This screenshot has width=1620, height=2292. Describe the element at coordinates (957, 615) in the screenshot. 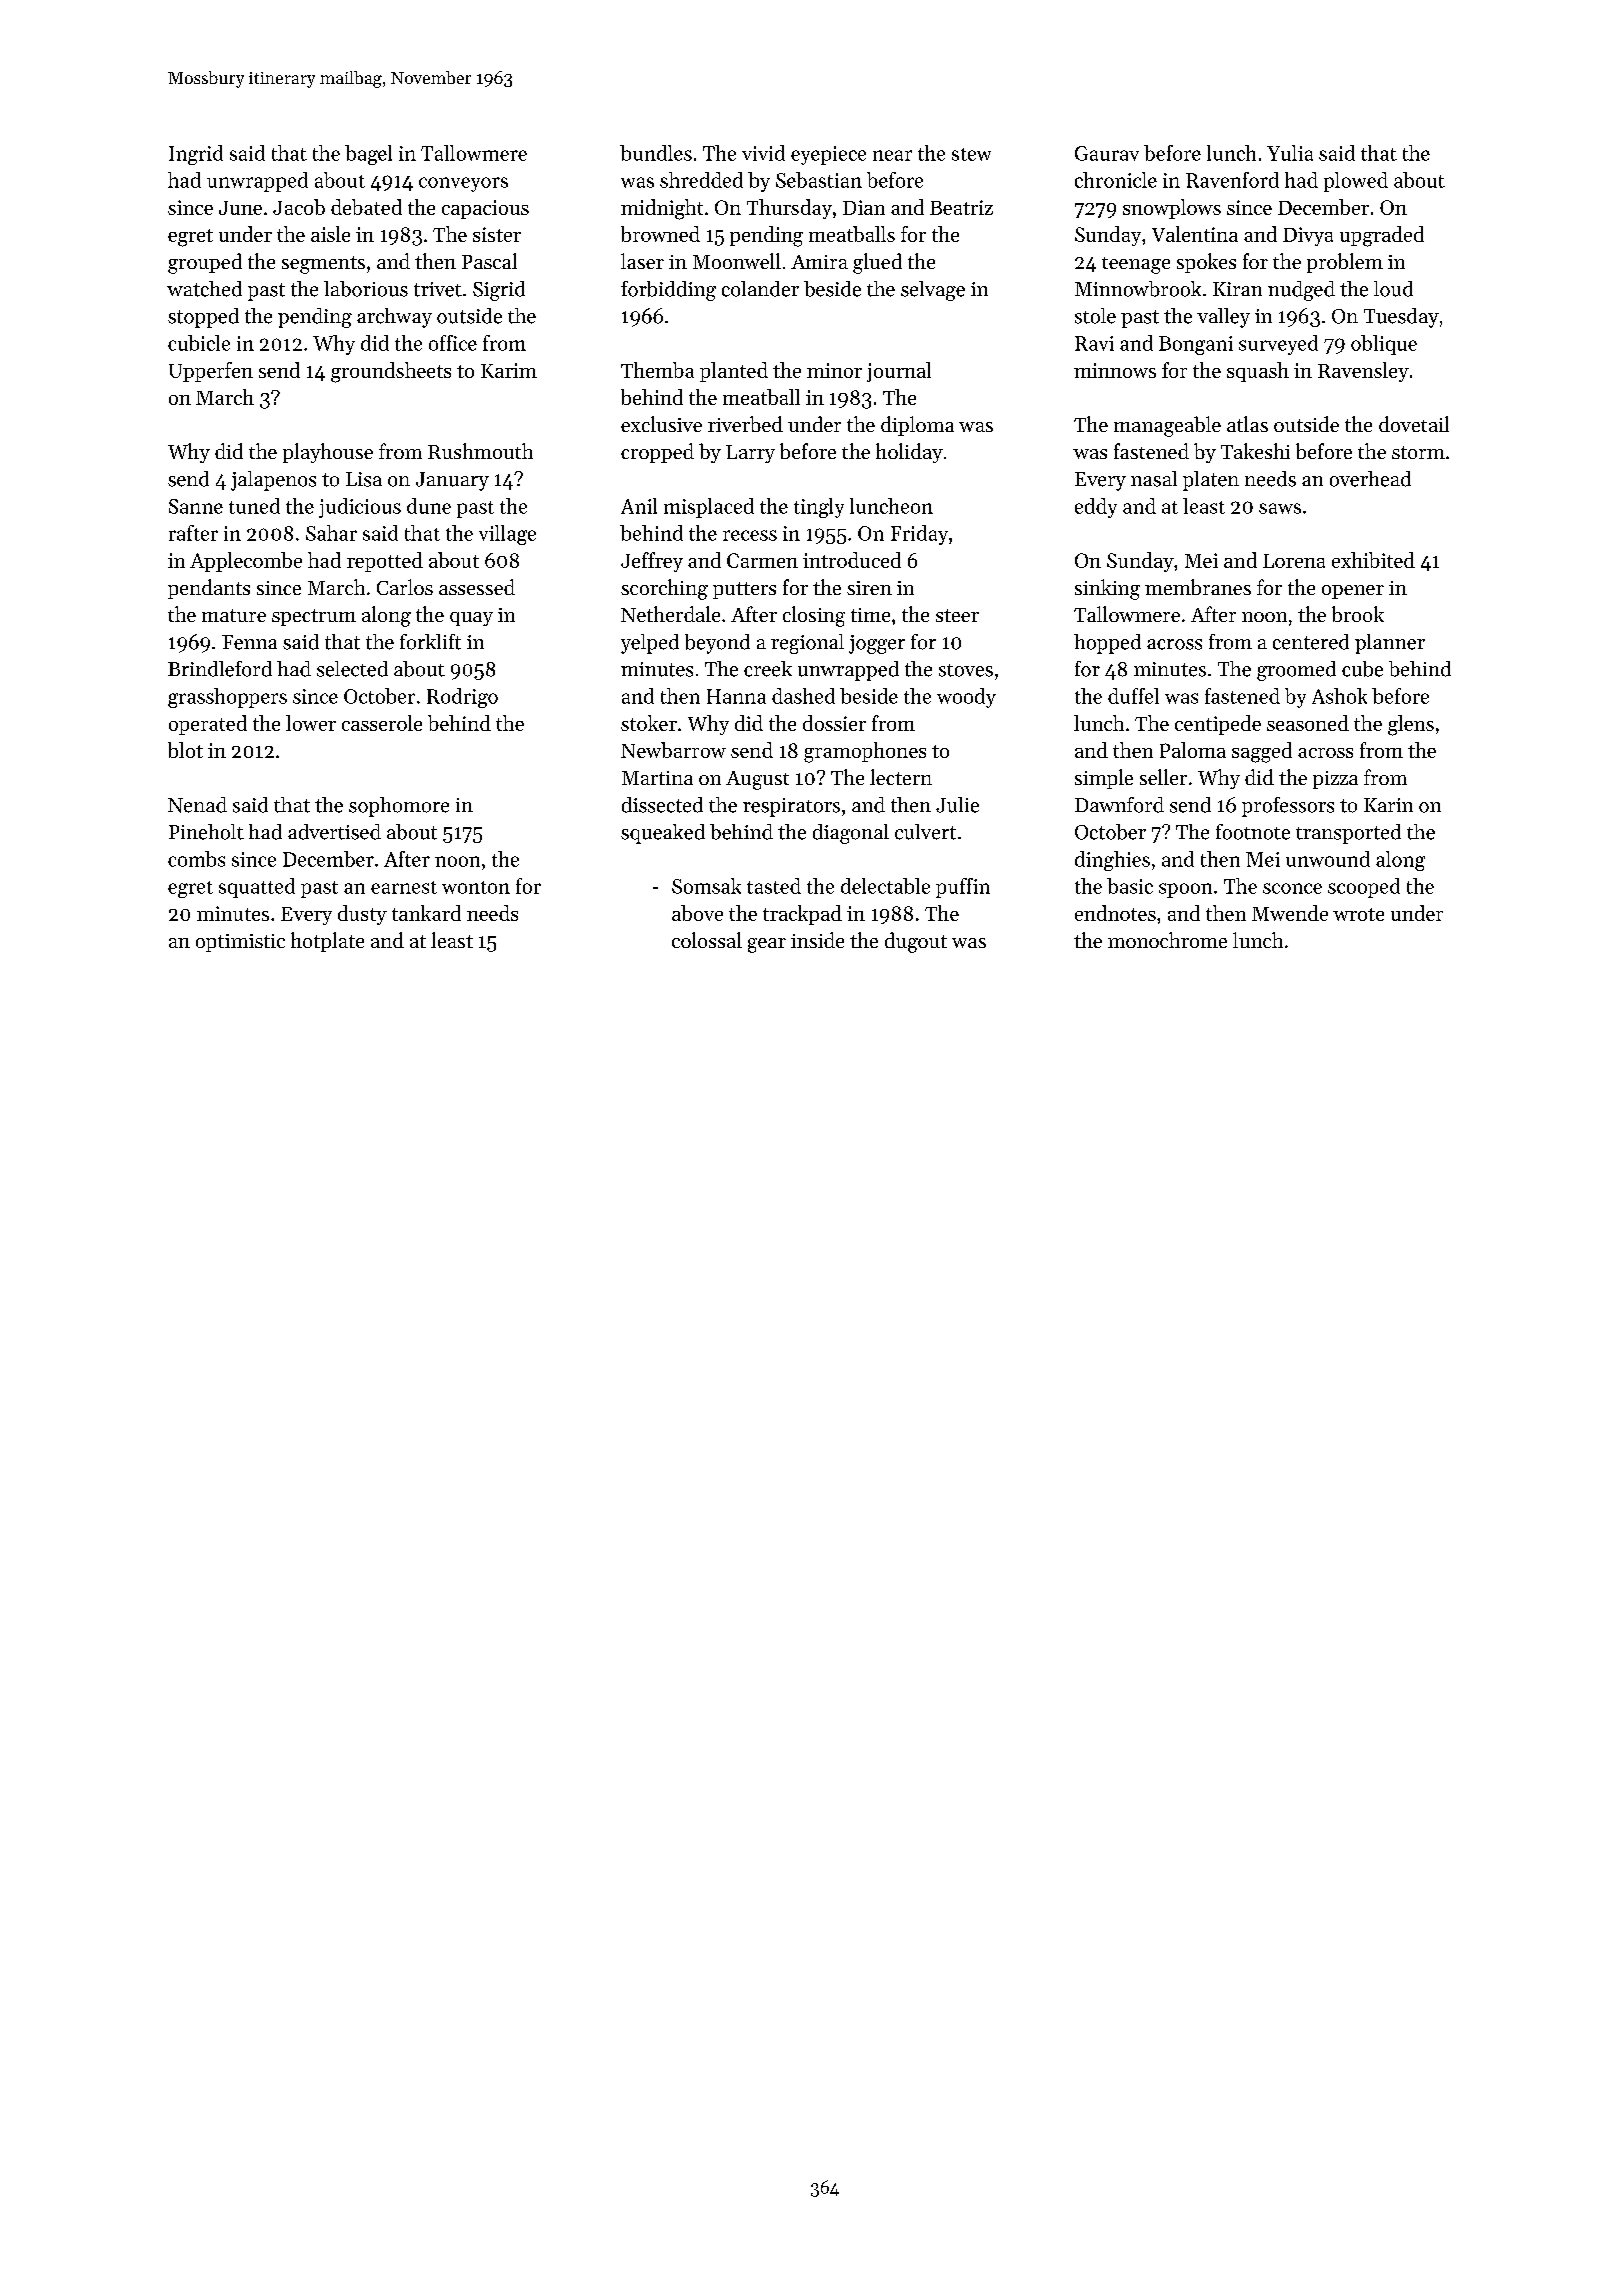

I see `steer` at that location.
